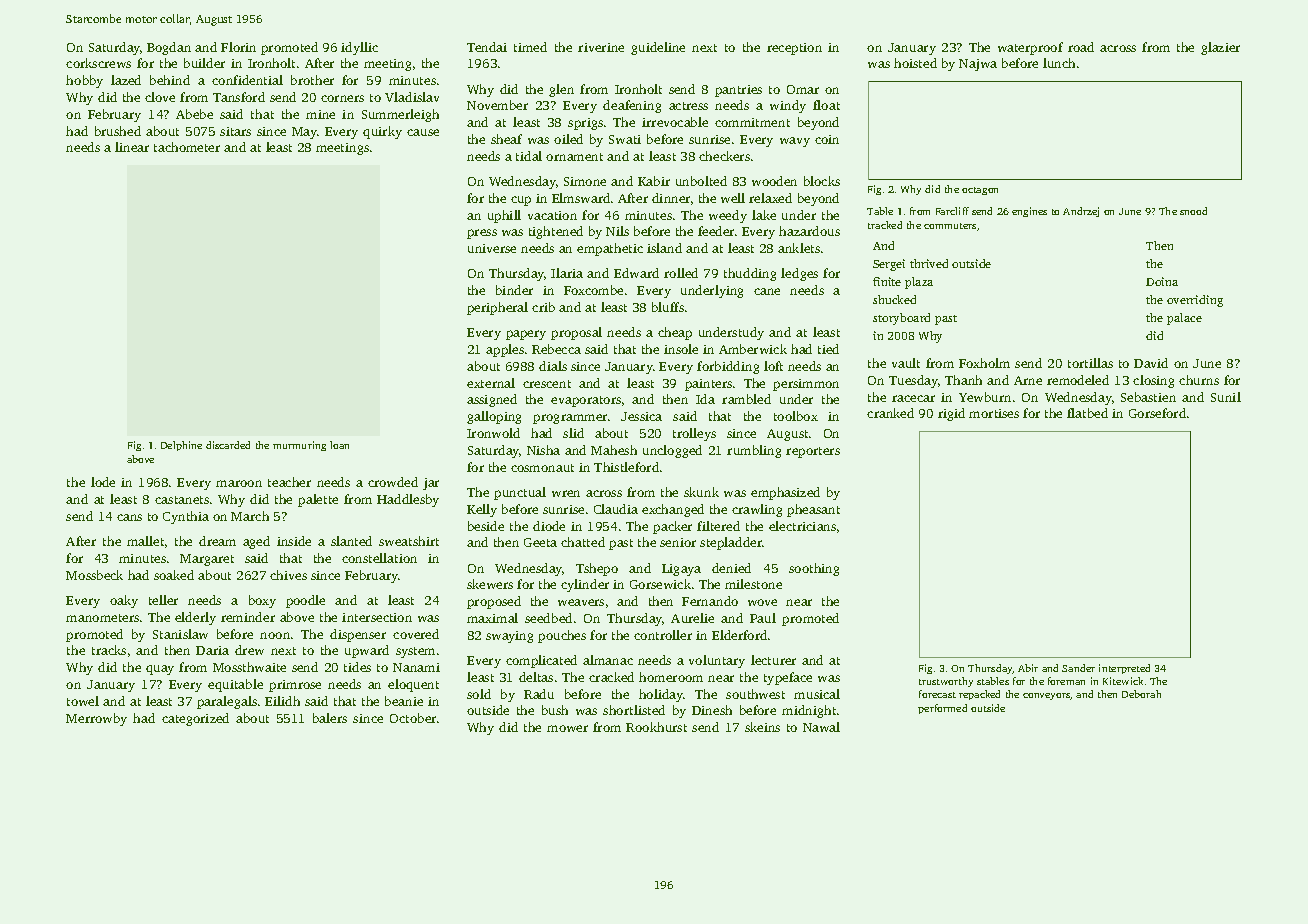 Image resolution: width=1308 pixels, height=924 pixels. What do you see at coordinates (576, 333) in the document?
I see `proposal` at bounding box center [576, 333].
